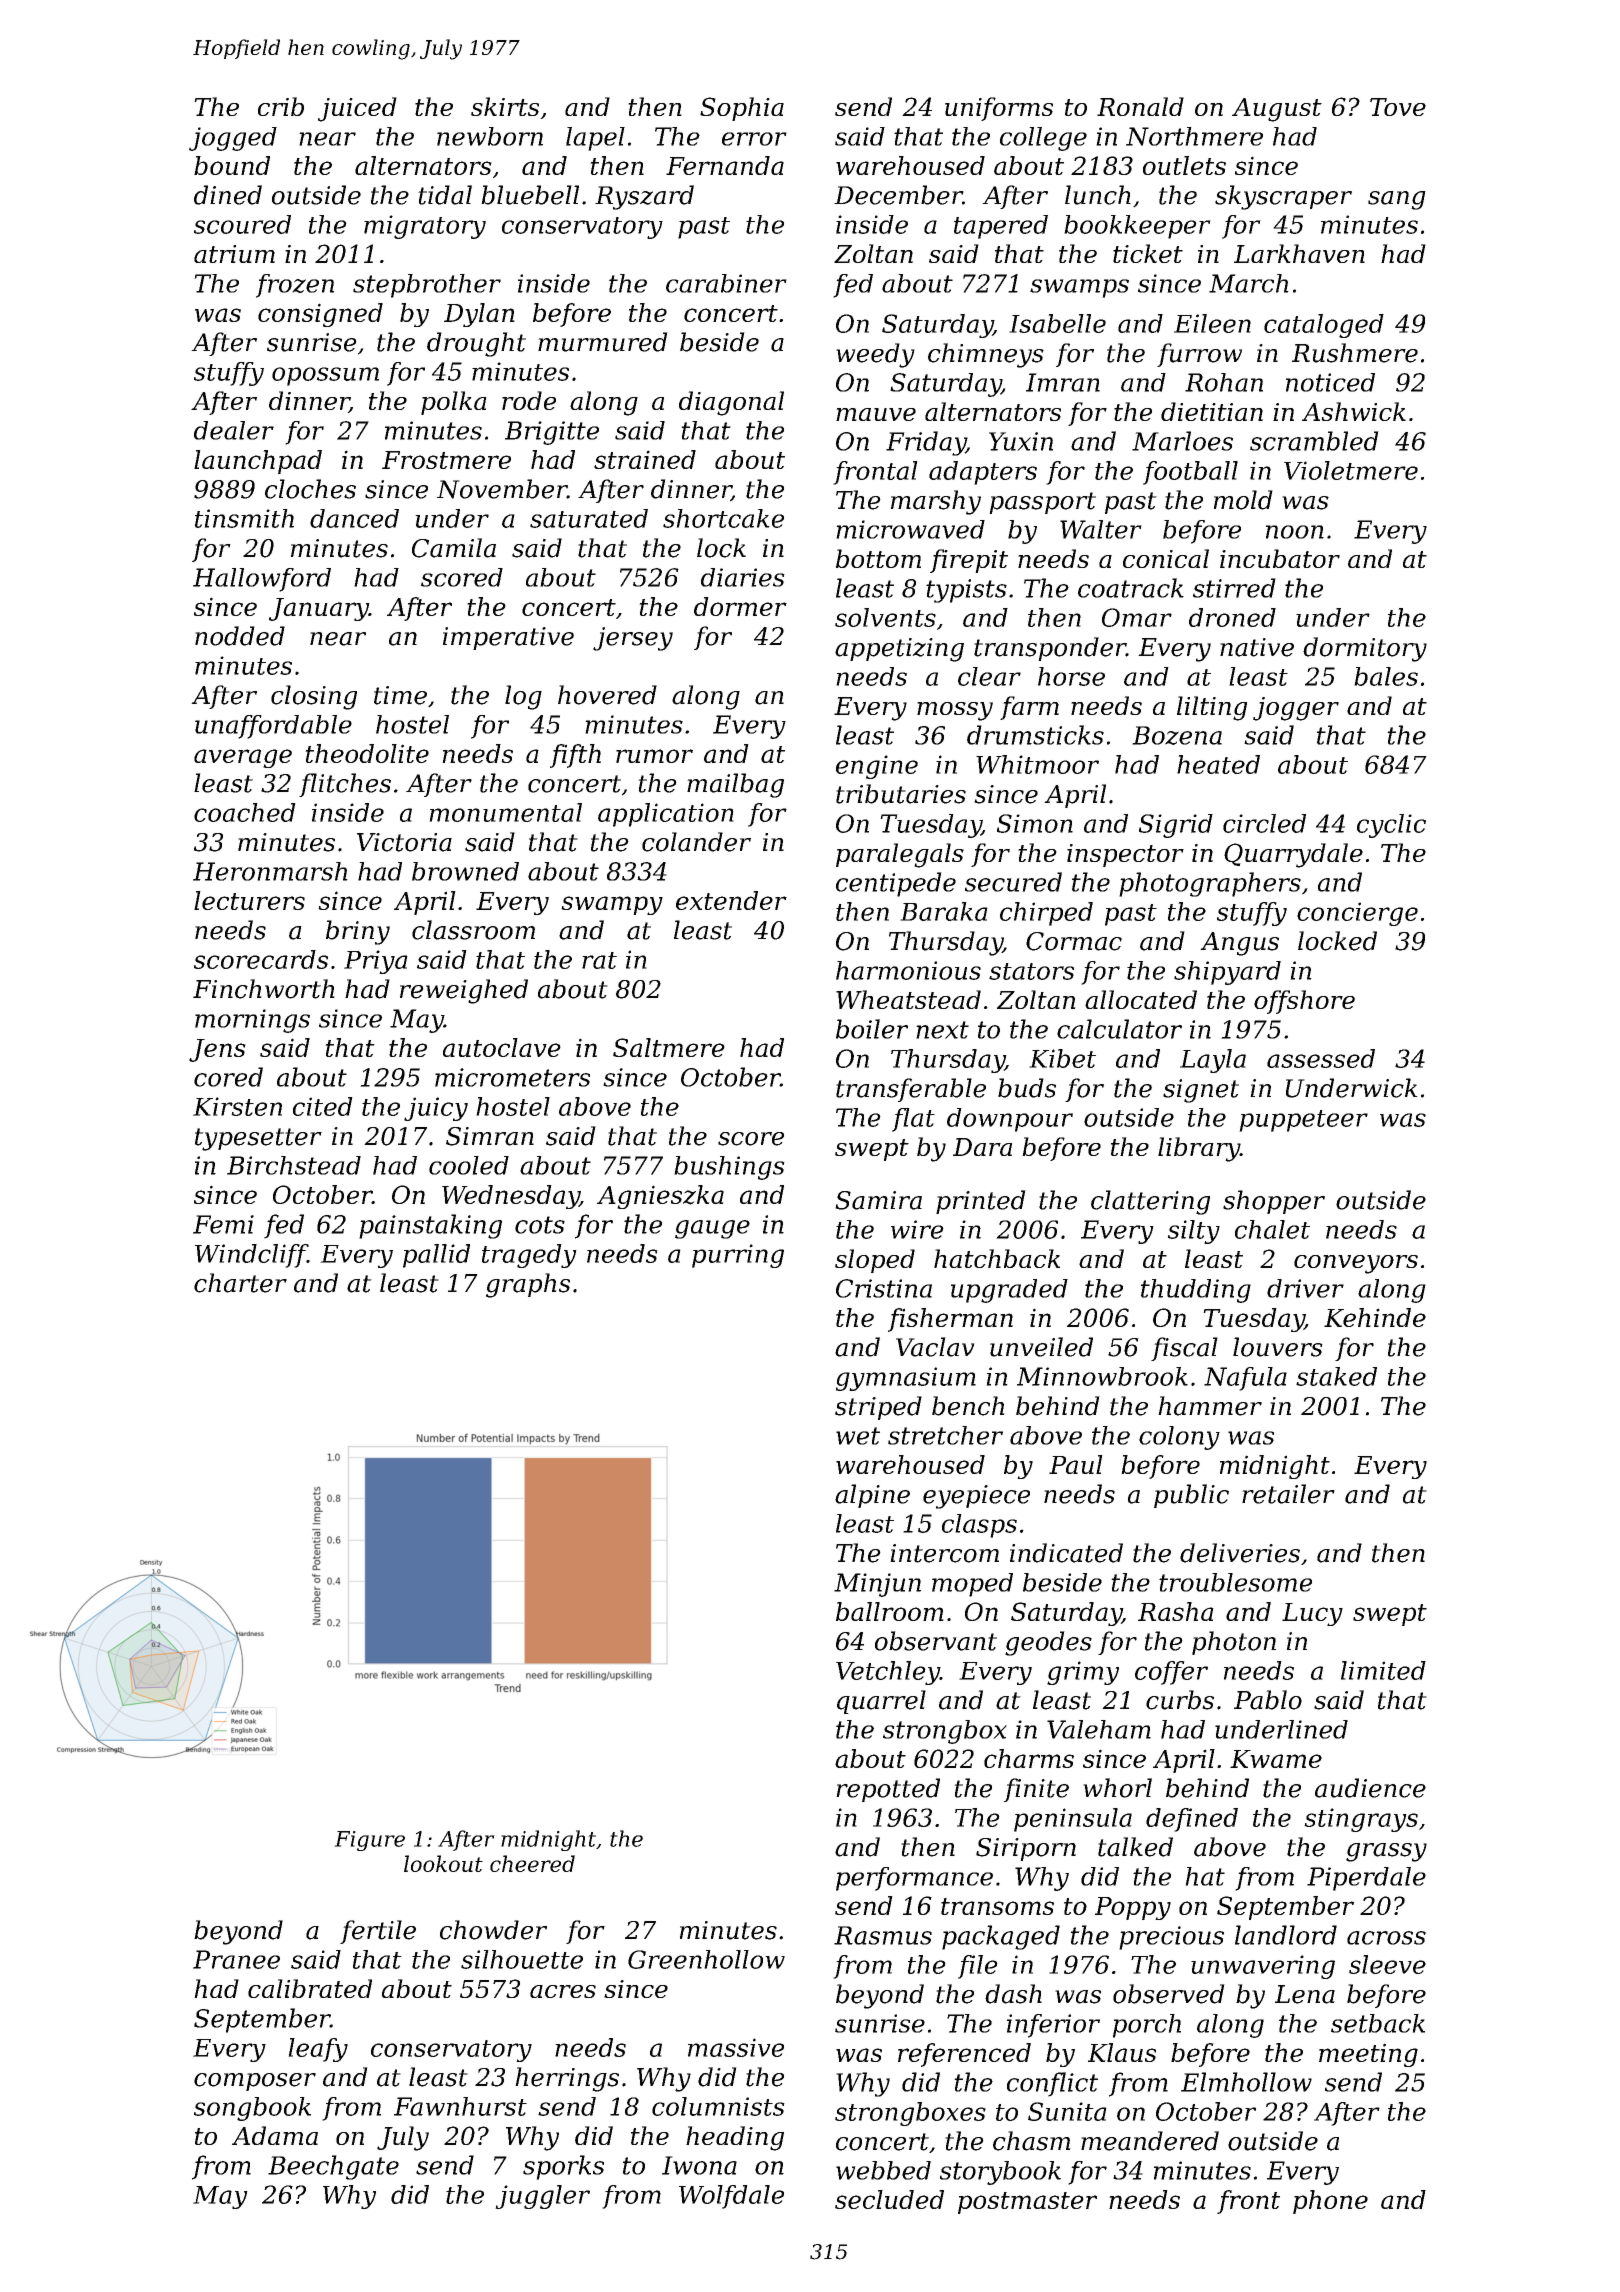  Describe the element at coordinates (1027, 2203) in the document. I see `postmaster` at that location.
